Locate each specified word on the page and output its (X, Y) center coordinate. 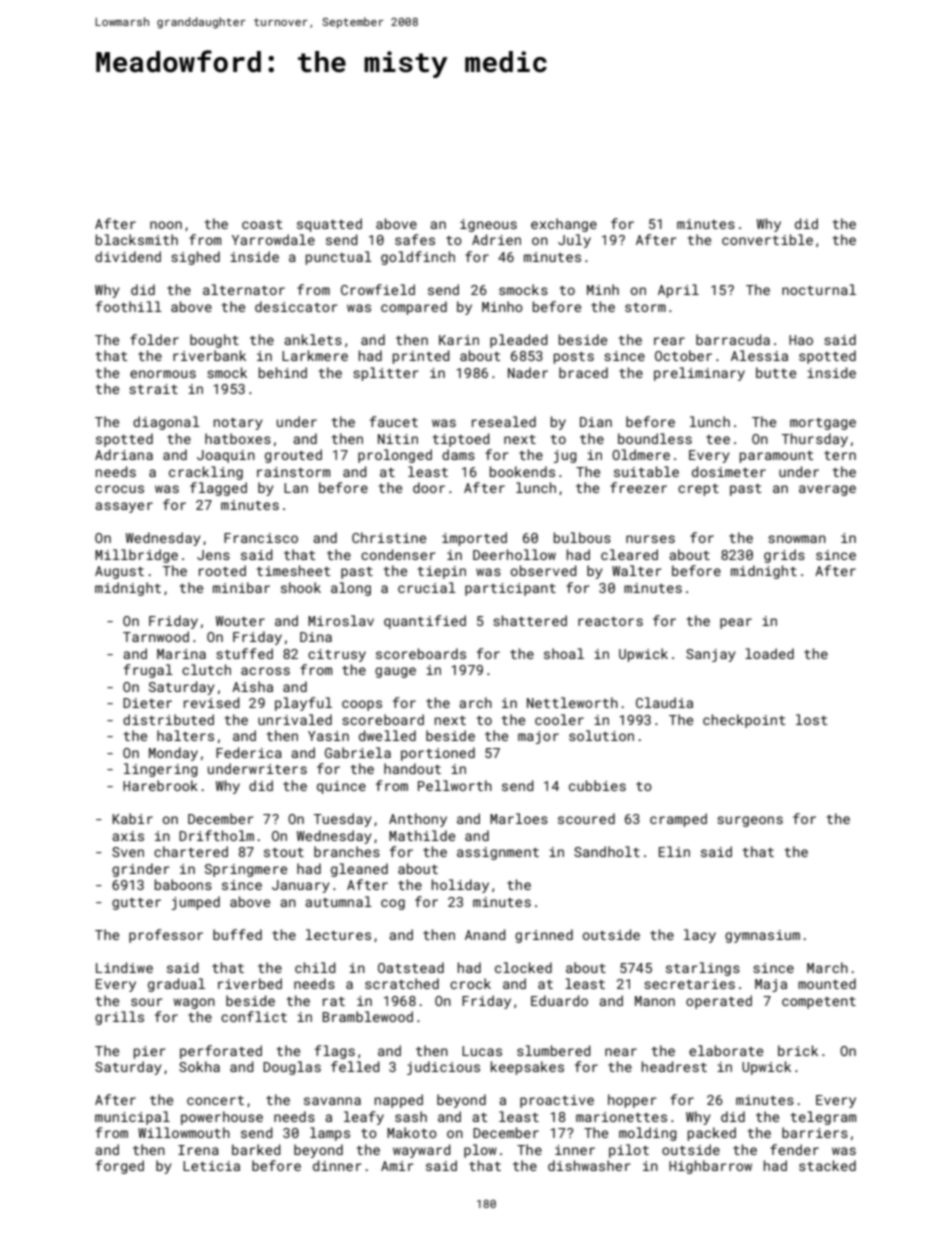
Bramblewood (368, 1016)
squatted (329, 225)
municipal (132, 1118)
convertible (767, 239)
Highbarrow (710, 1167)
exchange (564, 225)
